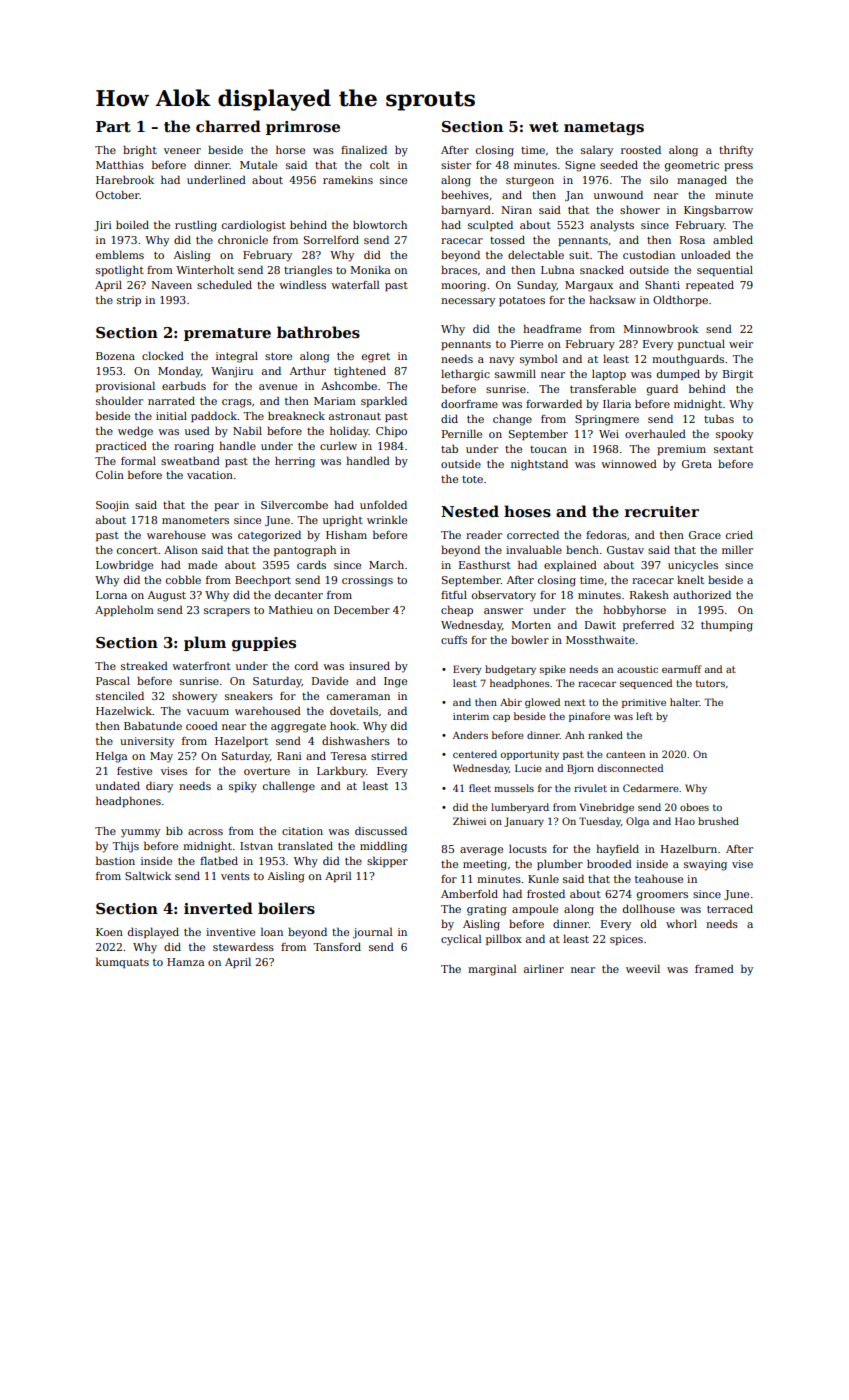  What do you see at coordinates (606, 535) in the screenshot?
I see `fedoras` at bounding box center [606, 535].
